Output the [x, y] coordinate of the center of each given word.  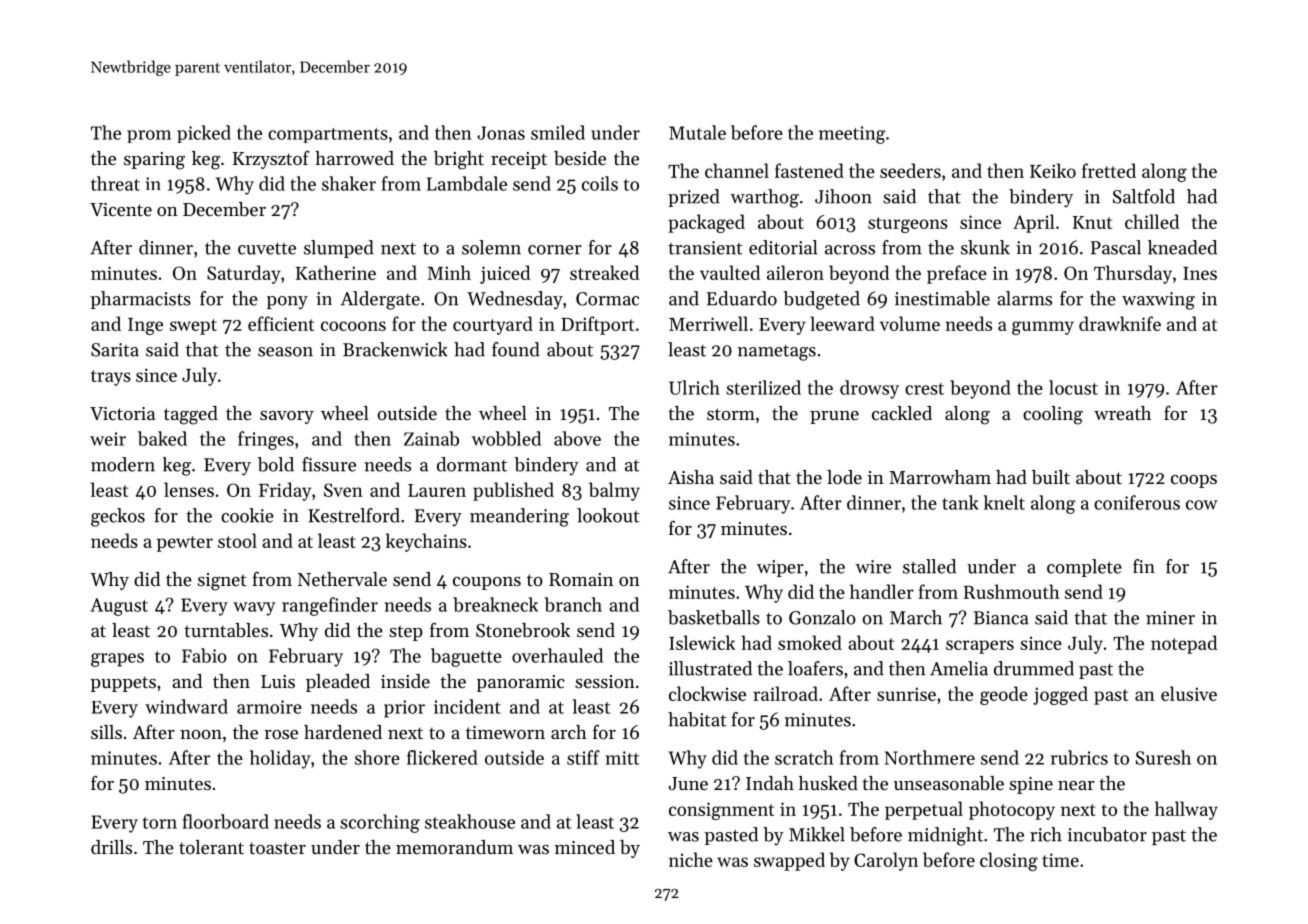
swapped [789, 861]
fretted [1109, 170]
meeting [852, 135]
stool [237, 540]
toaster [277, 848]
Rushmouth [1012, 591]
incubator [1107, 834]
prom [149, 136]
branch [573, 604]
